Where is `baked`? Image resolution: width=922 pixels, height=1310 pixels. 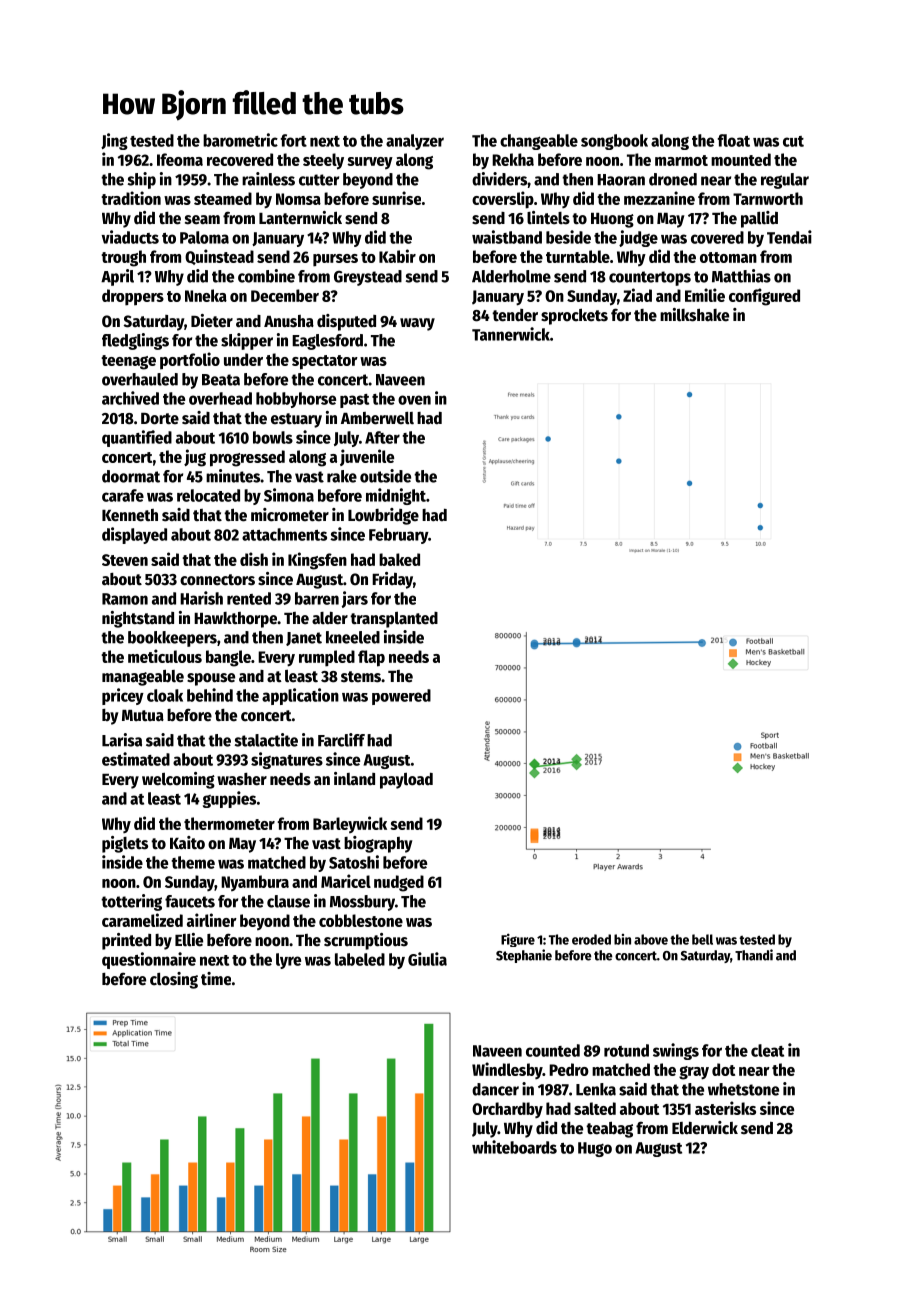 baked is located at coordinates (399, 559).
